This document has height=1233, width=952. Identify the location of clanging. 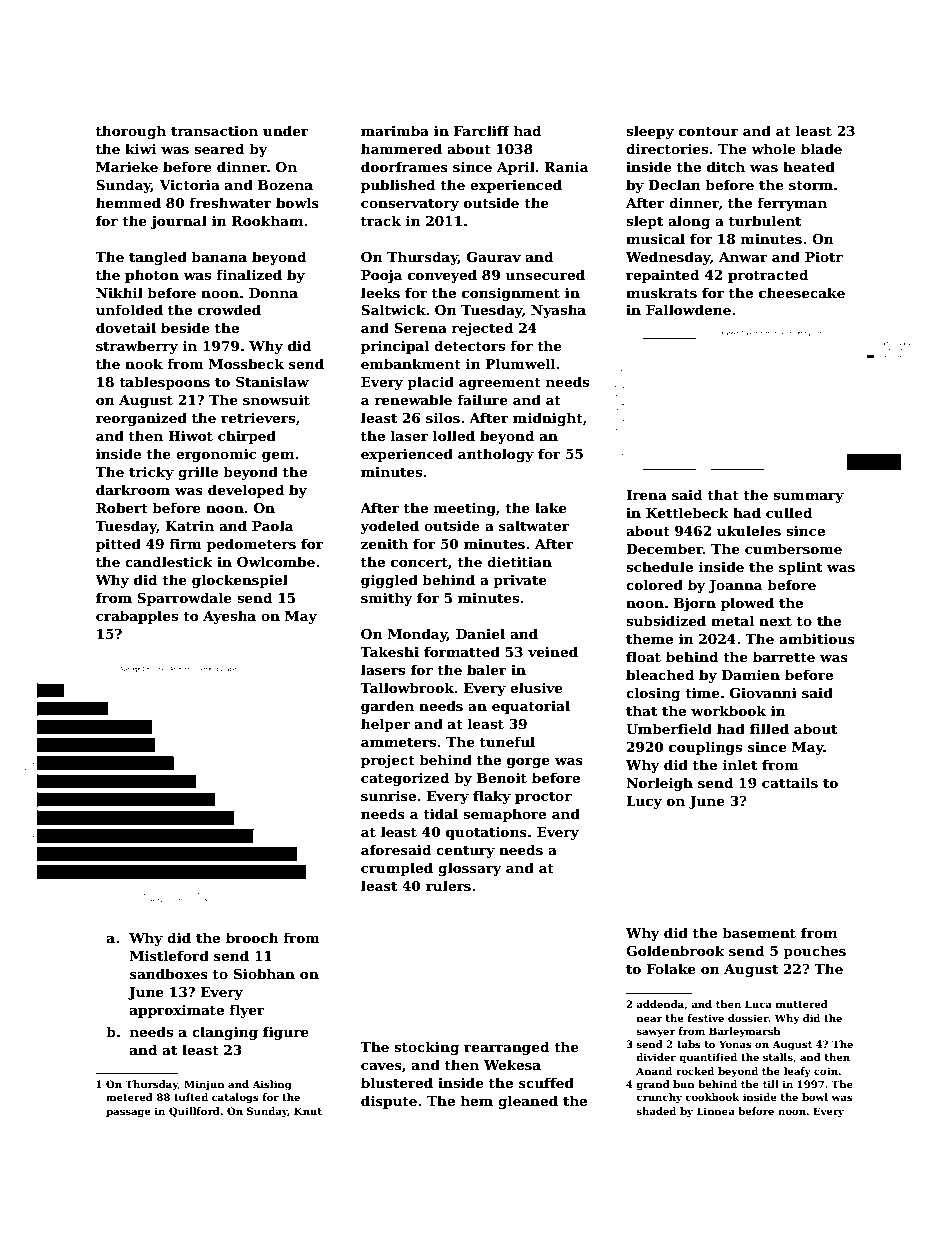
(225, 1033).
